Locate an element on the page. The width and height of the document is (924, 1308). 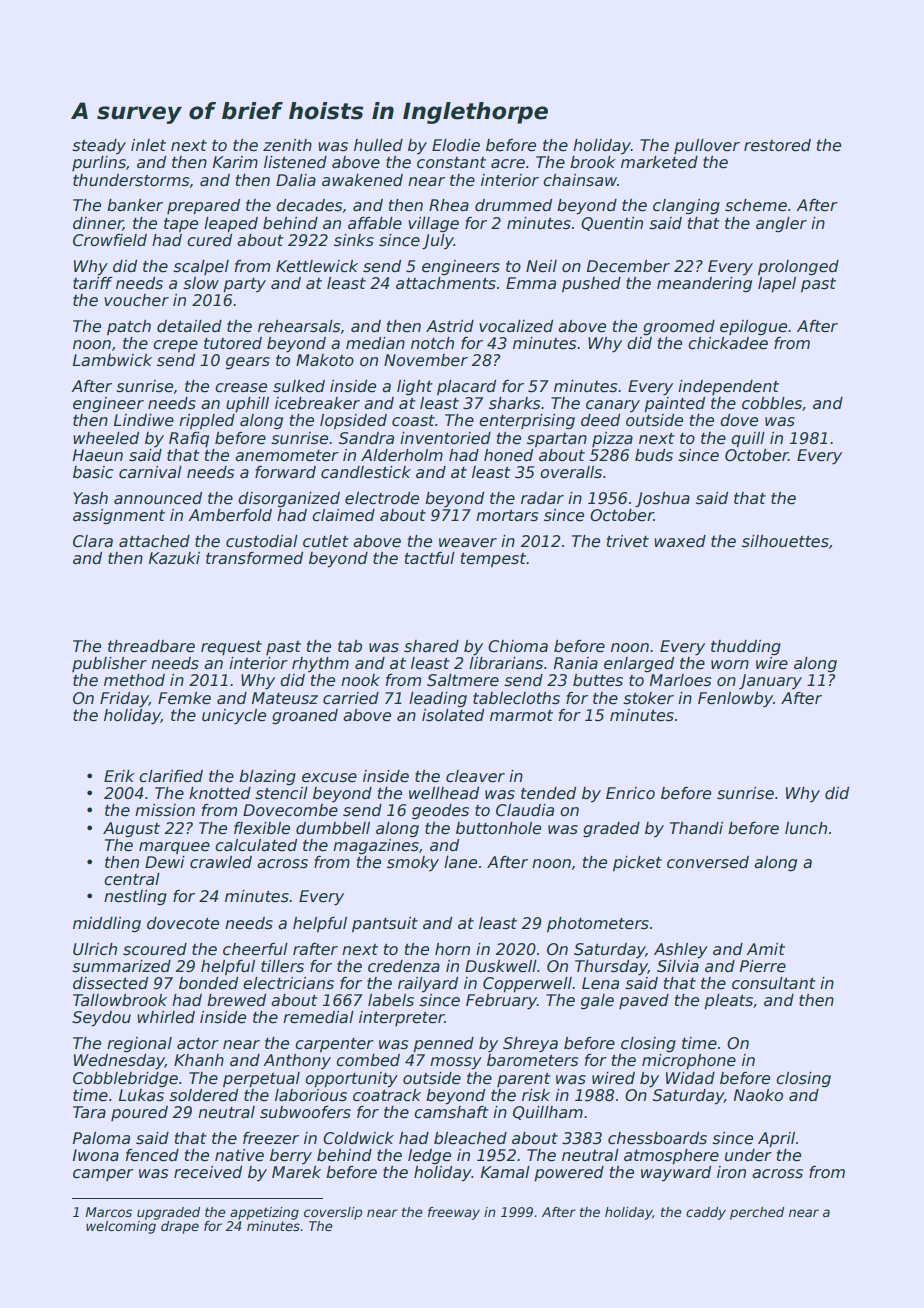
Lambwick is located at coordinates (112, 360).
